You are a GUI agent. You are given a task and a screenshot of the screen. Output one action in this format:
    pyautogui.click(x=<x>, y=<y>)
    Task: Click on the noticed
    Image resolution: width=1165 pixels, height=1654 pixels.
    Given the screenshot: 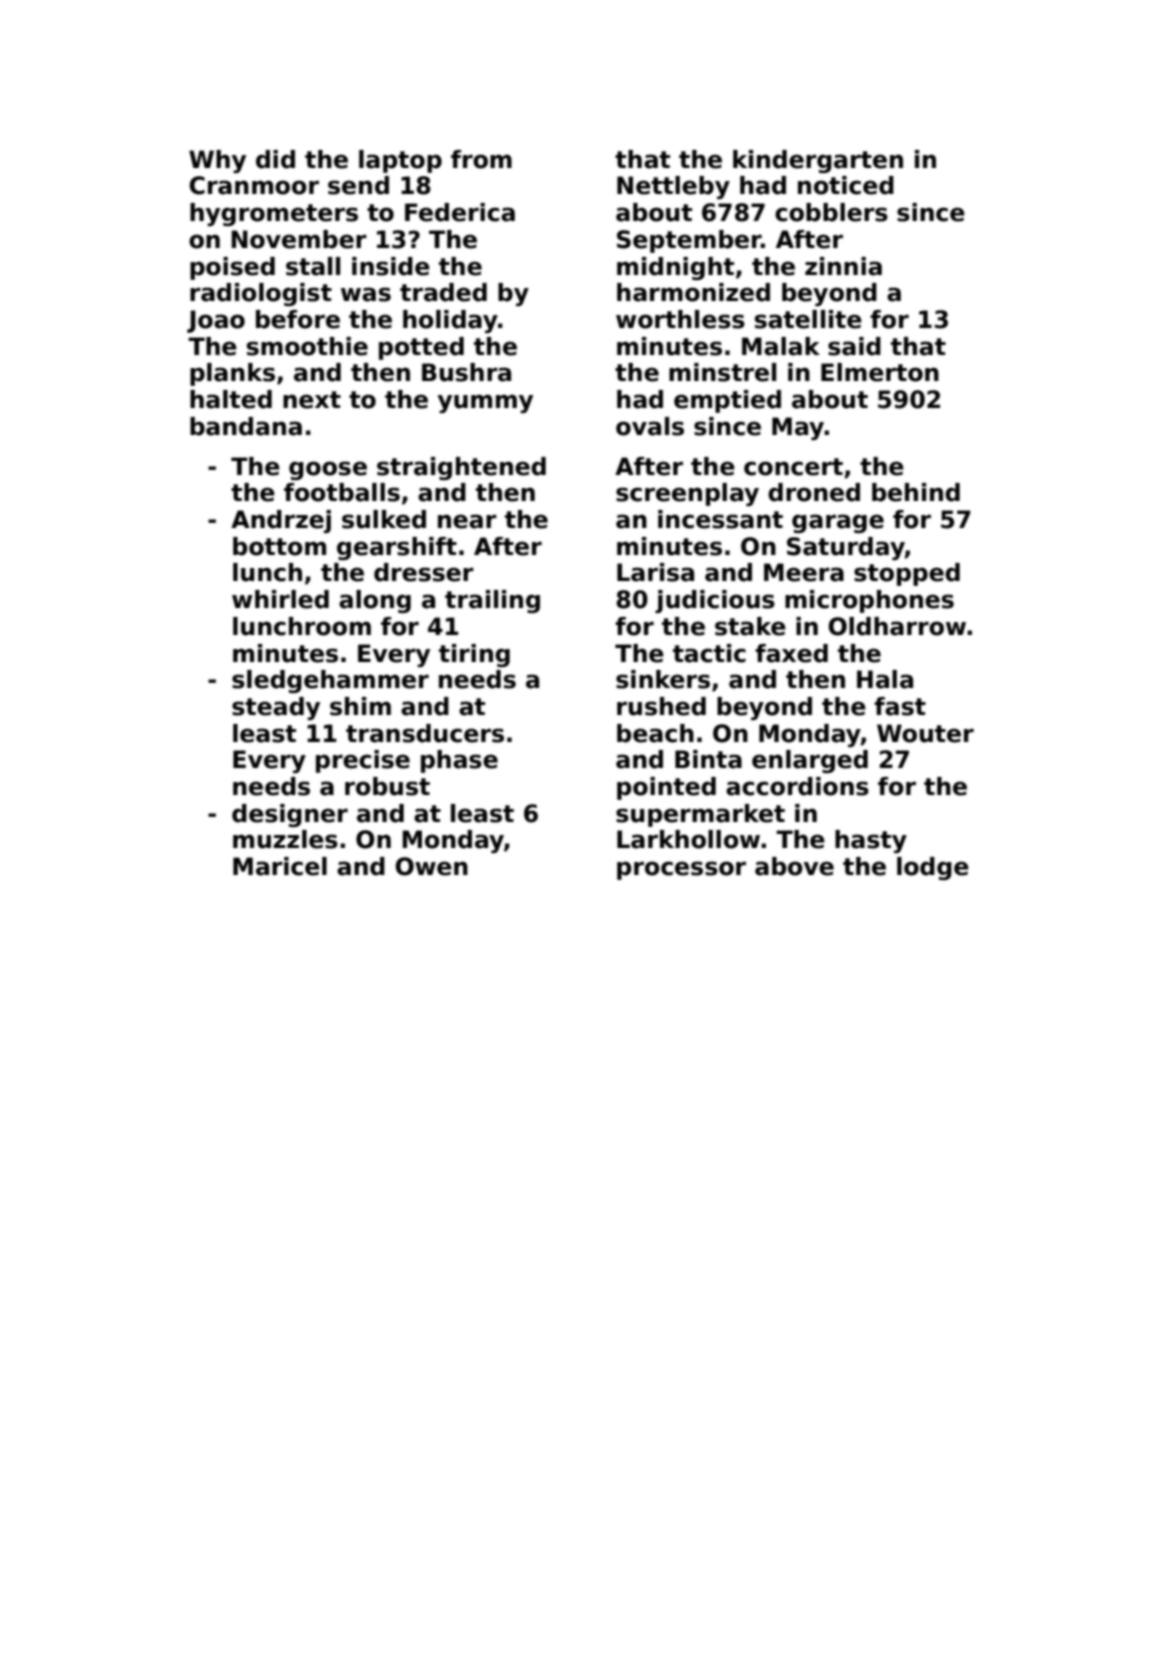 What is the action you would take?
    pyautogui.click(x=846, y=185)
